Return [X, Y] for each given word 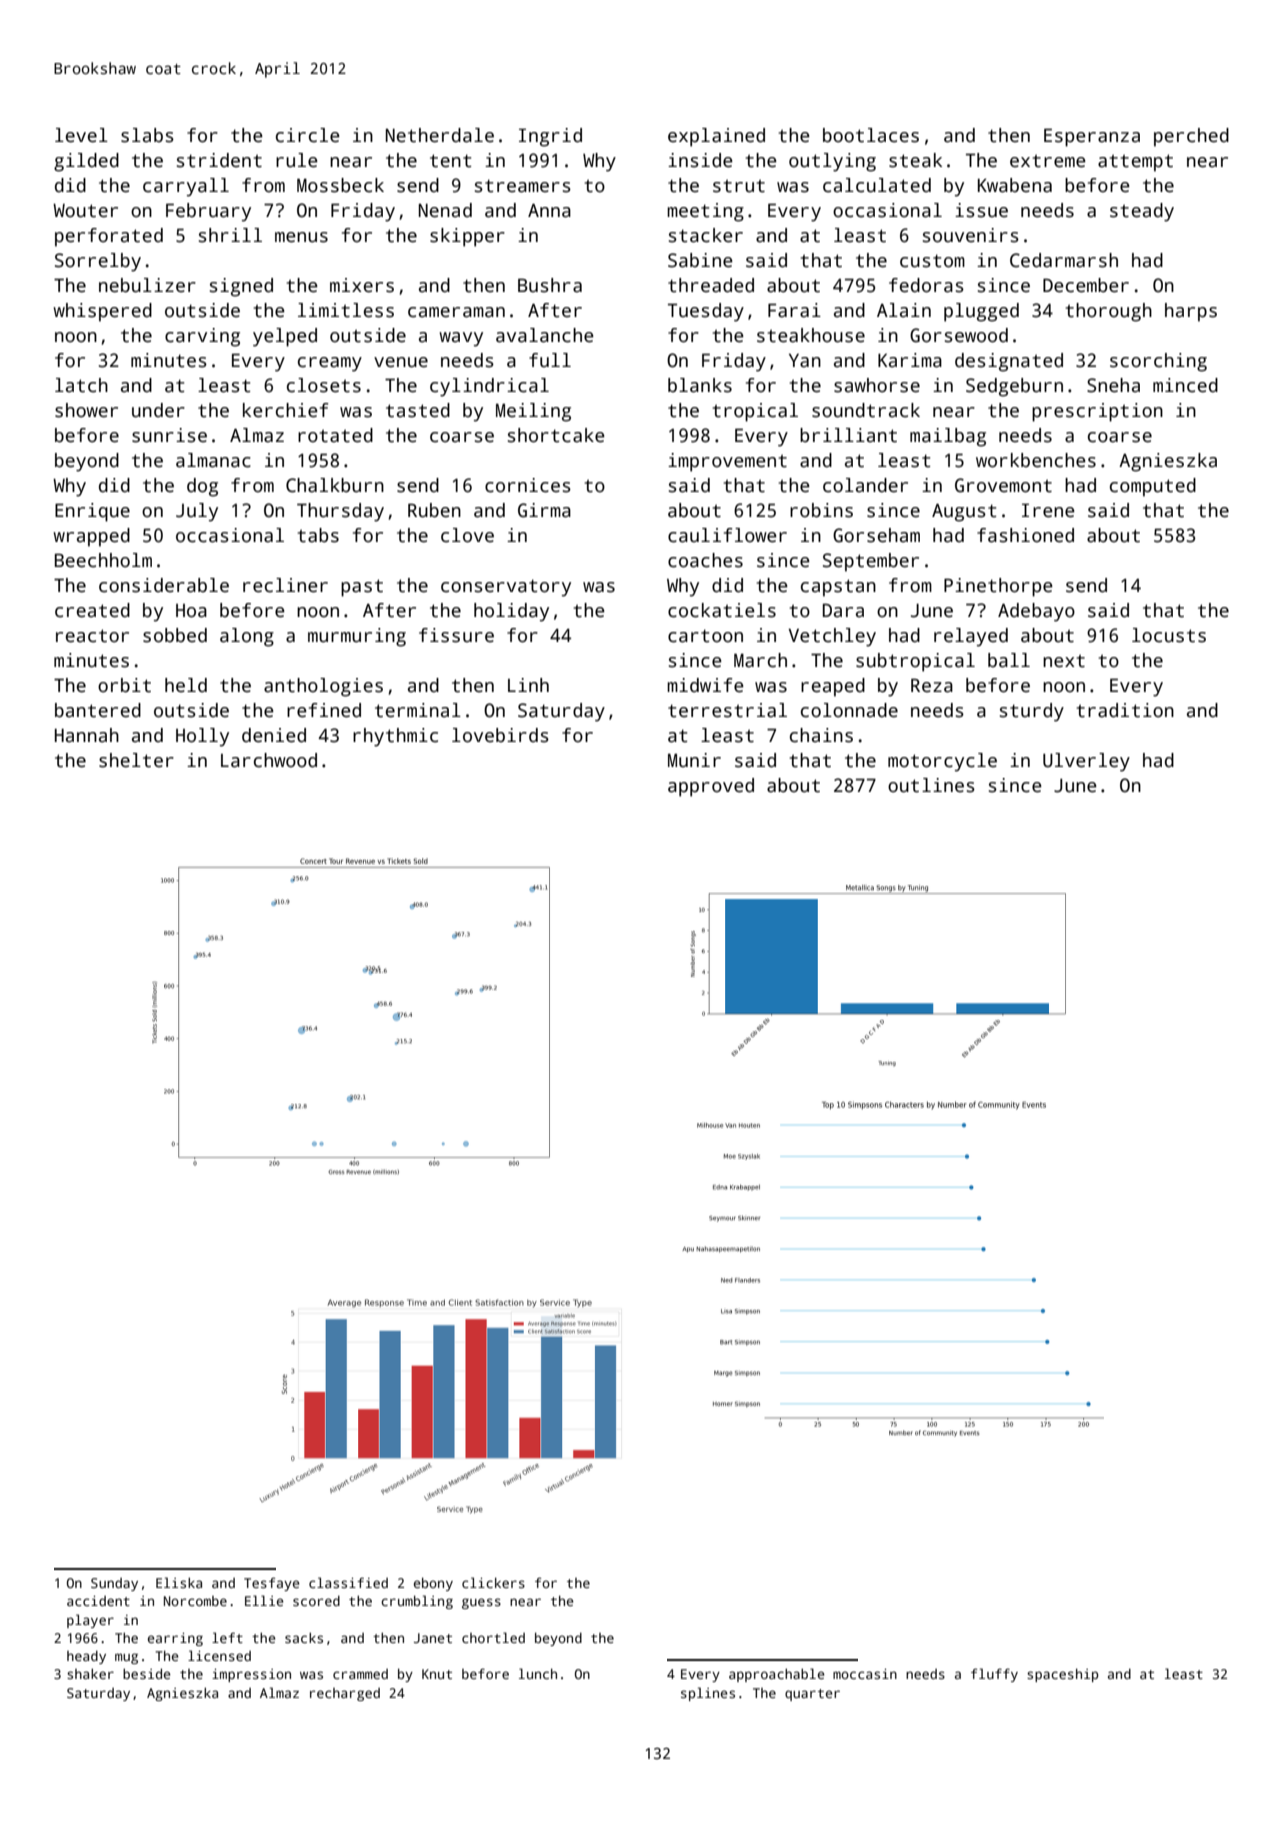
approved [711, 787]
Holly [202, 737]
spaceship [1063, 1675]
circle [308, 135]
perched [1191, 137]
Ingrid [550, 137]
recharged [345, 1694]
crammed [360, 1674]
